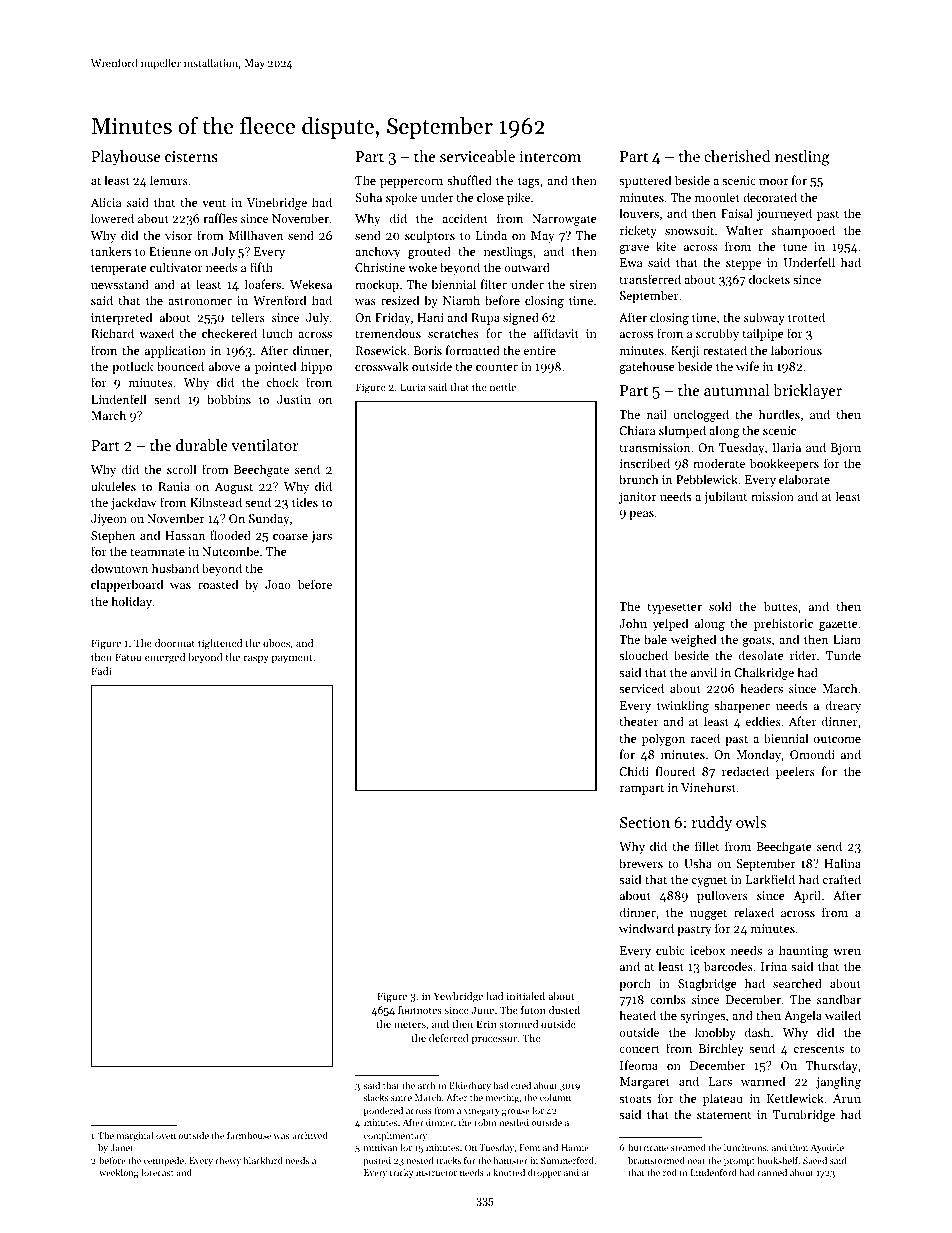 The height and width of the screenshot is (1233, 952). I want to click on Etienne, so click(170, 251).
